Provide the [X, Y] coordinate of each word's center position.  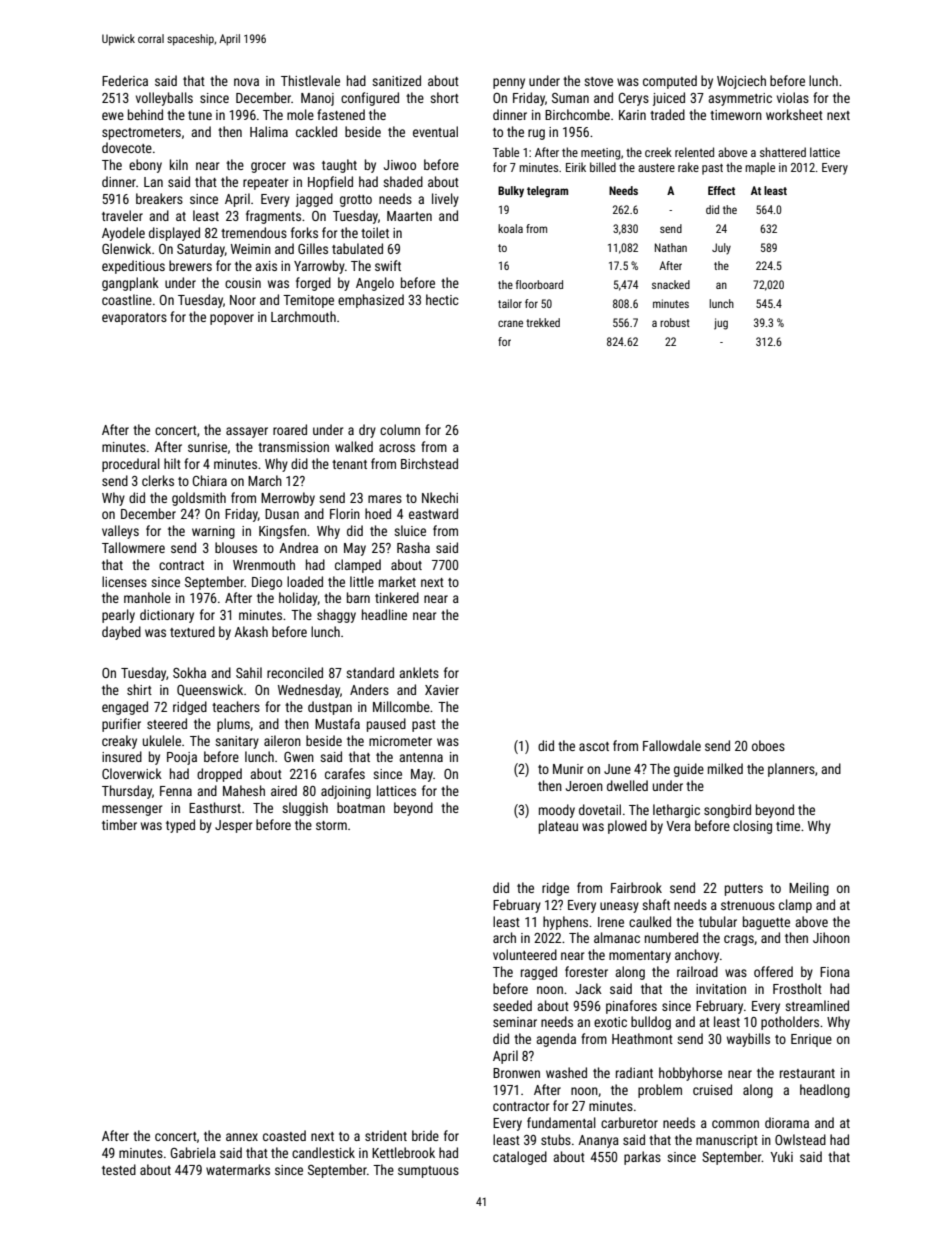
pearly [118, 616]
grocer [268, 167]
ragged [539, 973]
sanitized [396, 80]
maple [760, 168]
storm [331, 825]
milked [725, 768]
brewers [190, 265]
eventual [435, 131]
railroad [697, 971]
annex [242, 1137]
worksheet [794, 114]
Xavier [442, 690]
